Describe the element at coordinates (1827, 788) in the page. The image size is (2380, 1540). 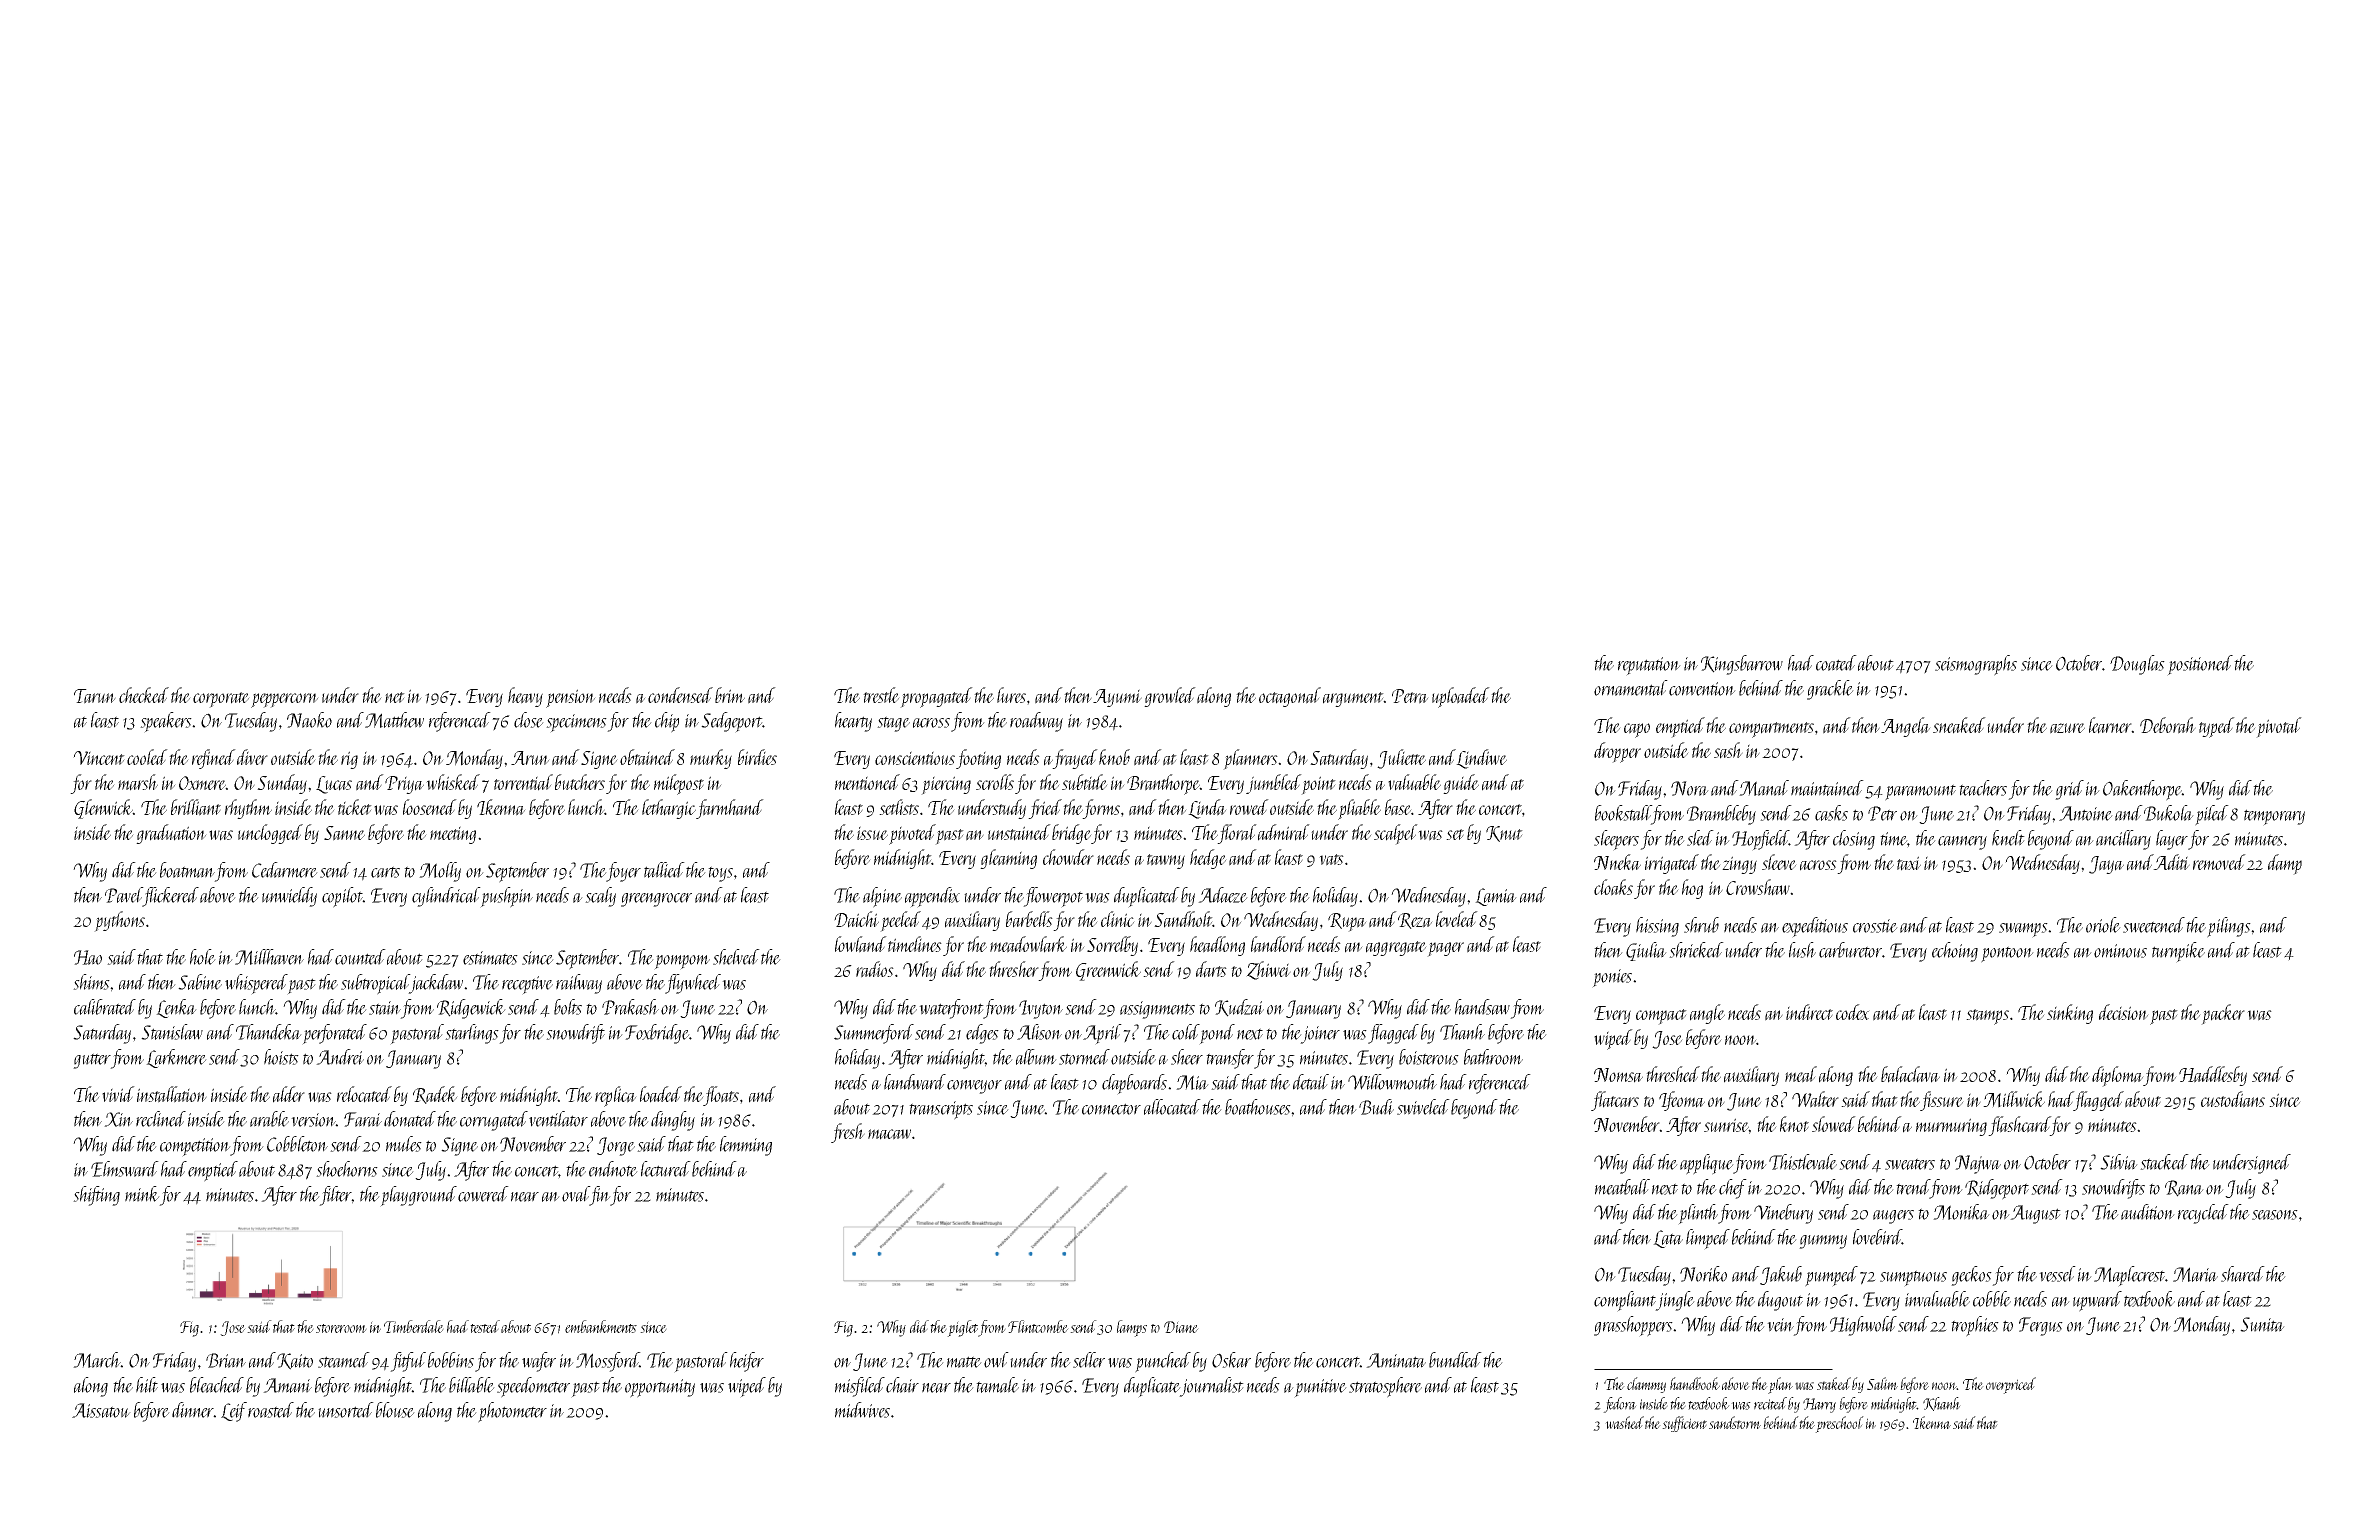
I see `maintained` at that location.
